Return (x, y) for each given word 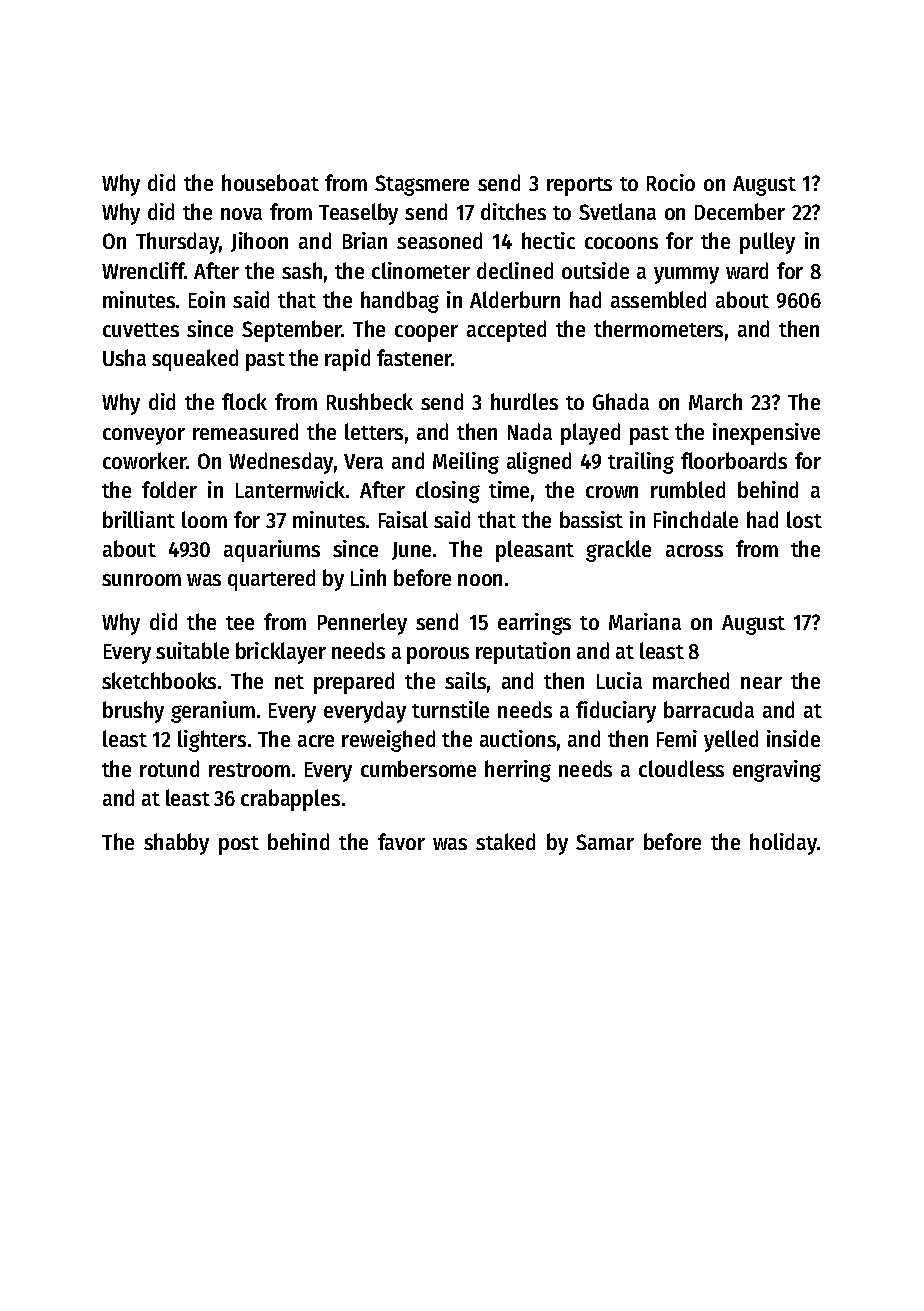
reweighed (388, 741)
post (239, 845)
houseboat (270, 182)
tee (240, 623)
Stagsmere (422, 185)
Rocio (671, 182)
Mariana (645, 621)
